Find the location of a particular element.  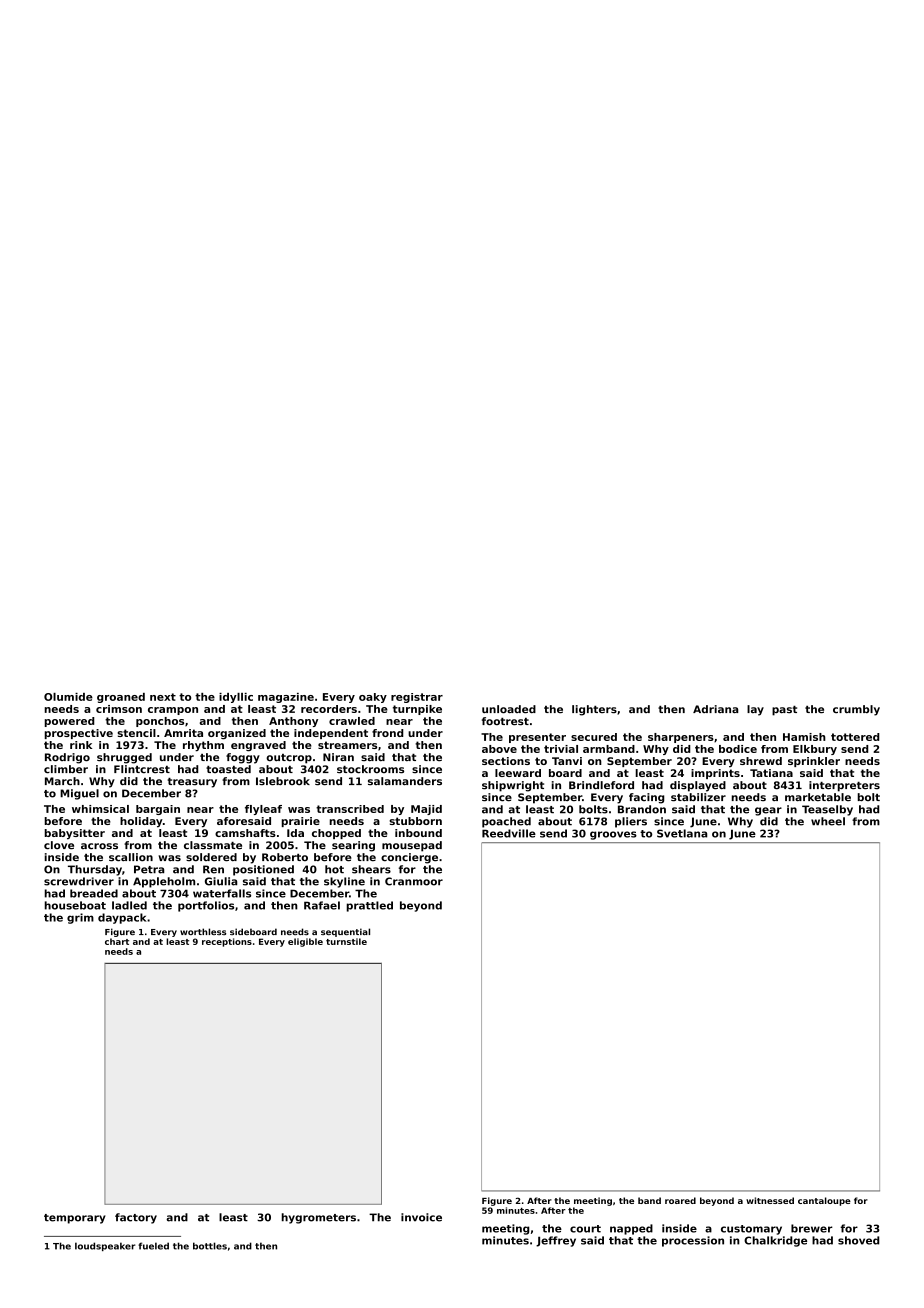

Cranmoor is located at coordinates (414, 881).
